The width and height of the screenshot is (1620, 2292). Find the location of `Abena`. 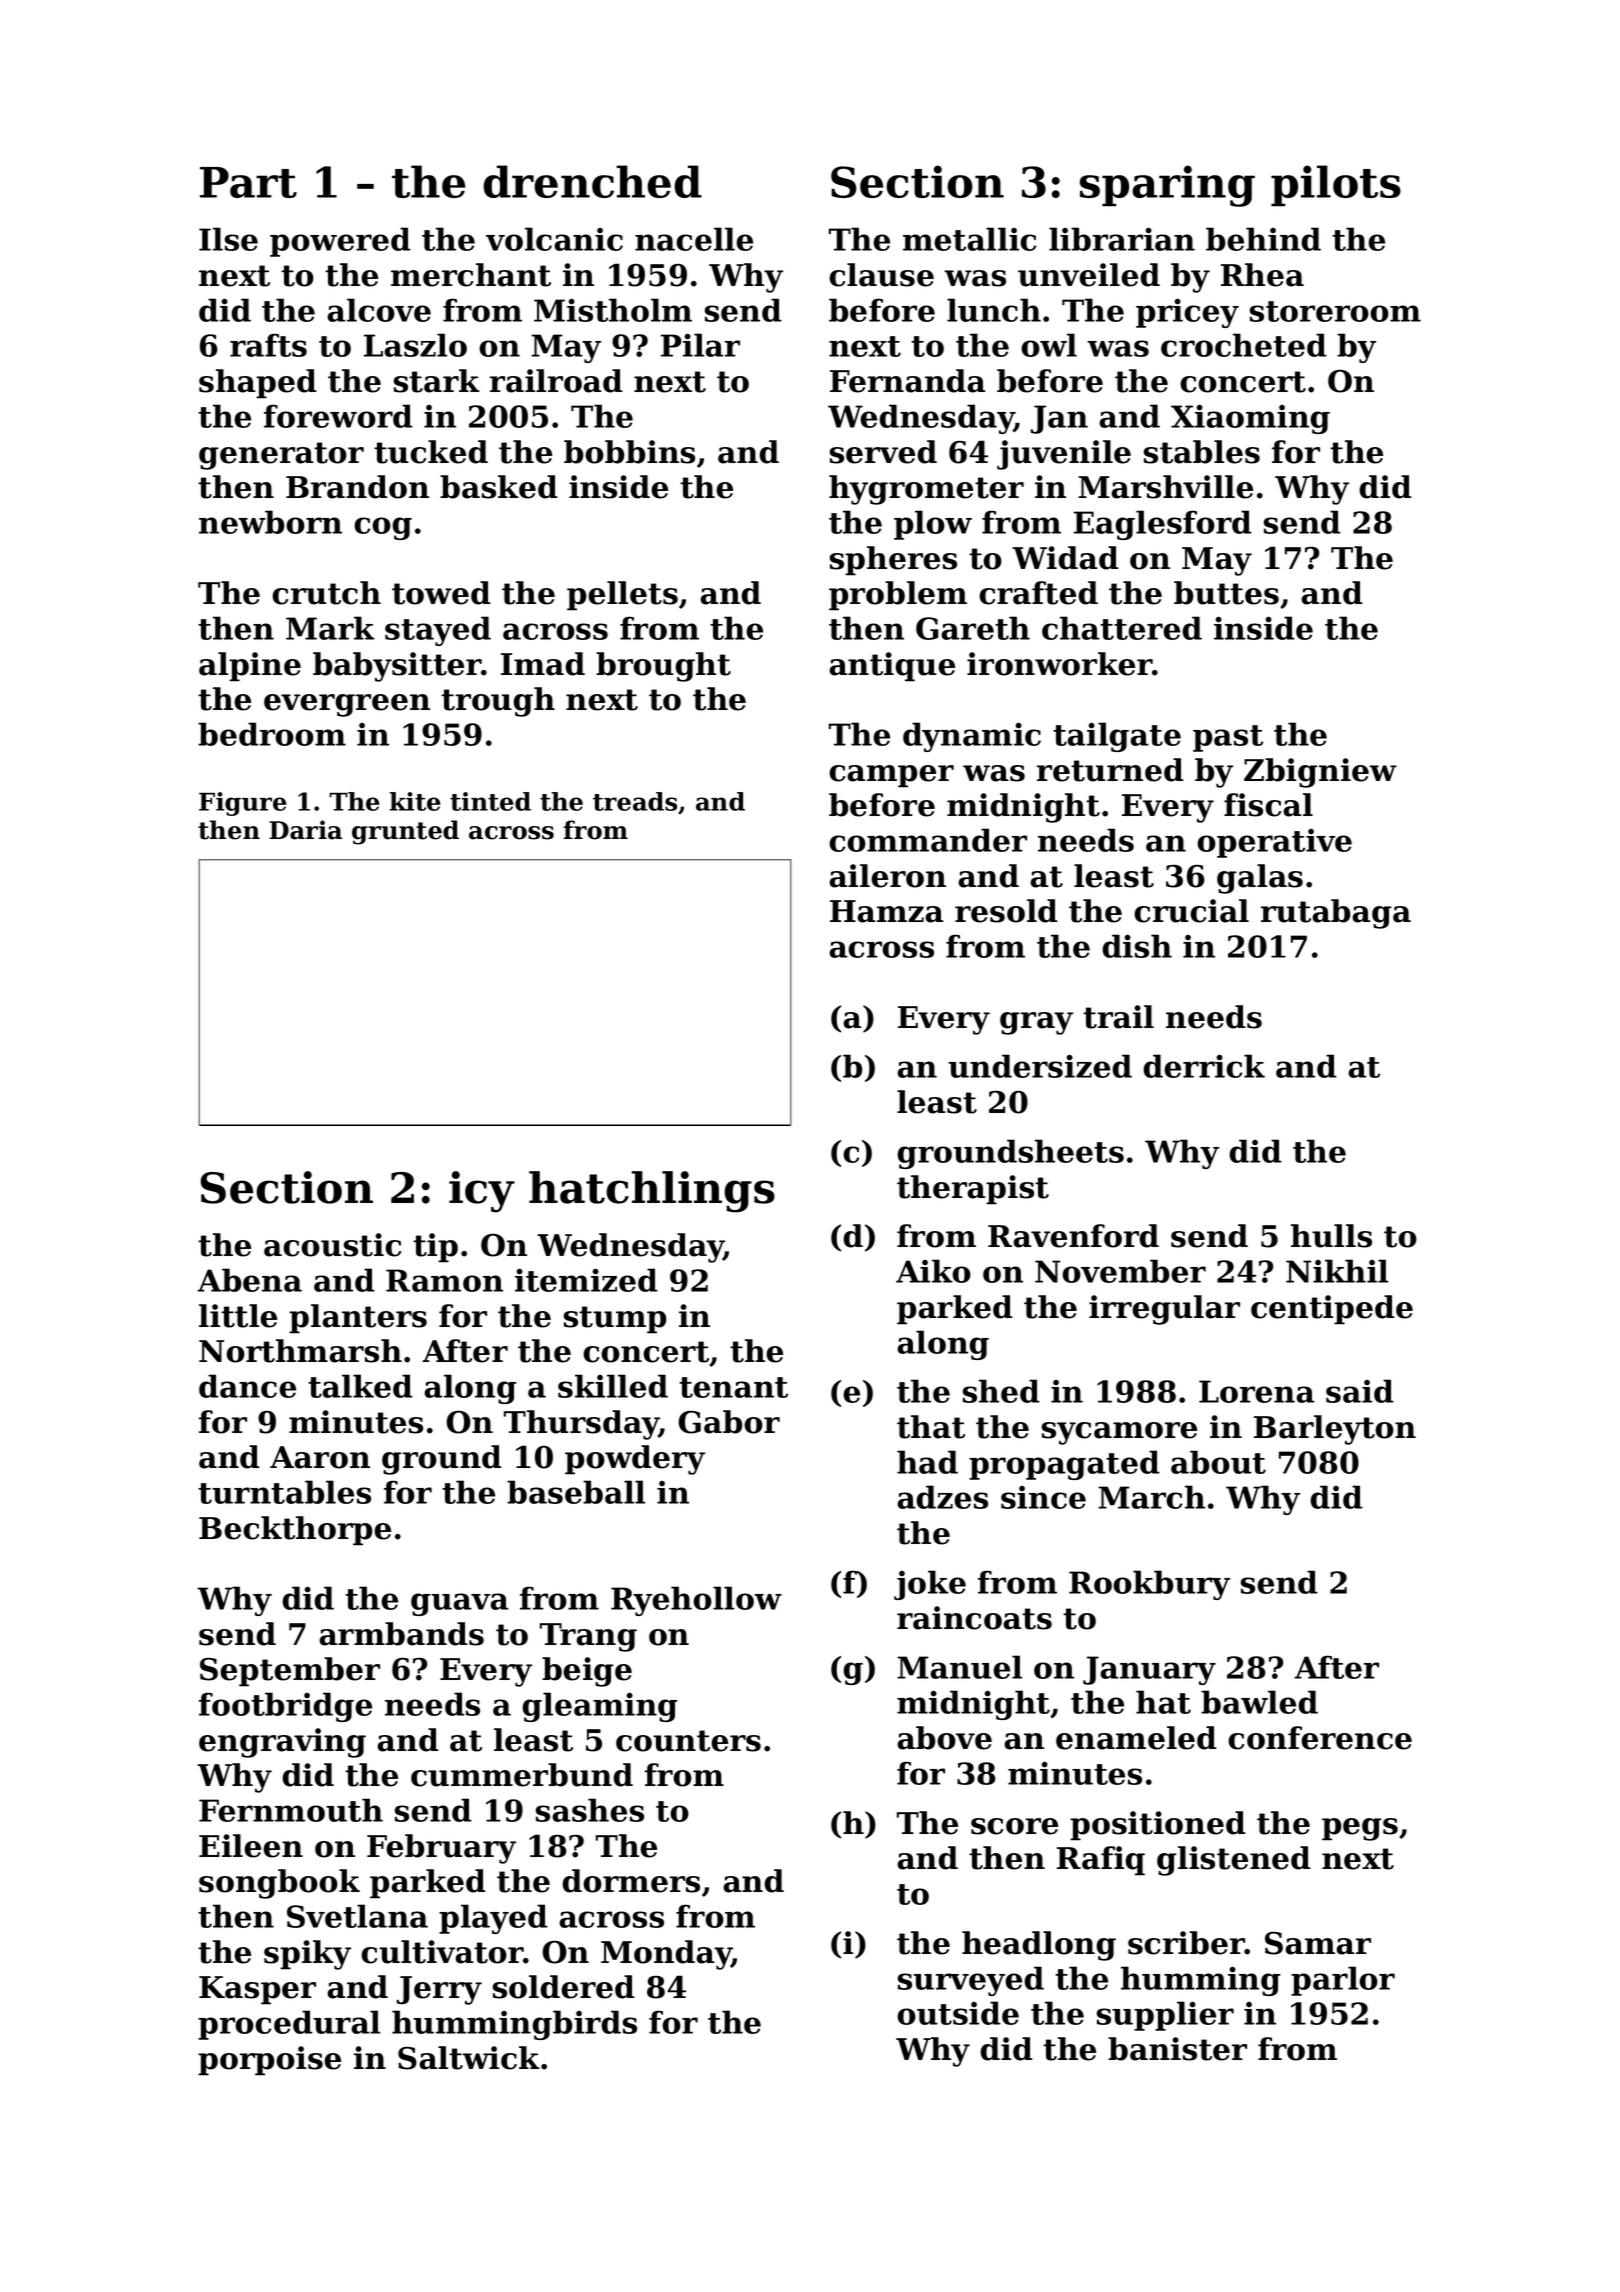

Abena is located at coordinates (249, 1280).
